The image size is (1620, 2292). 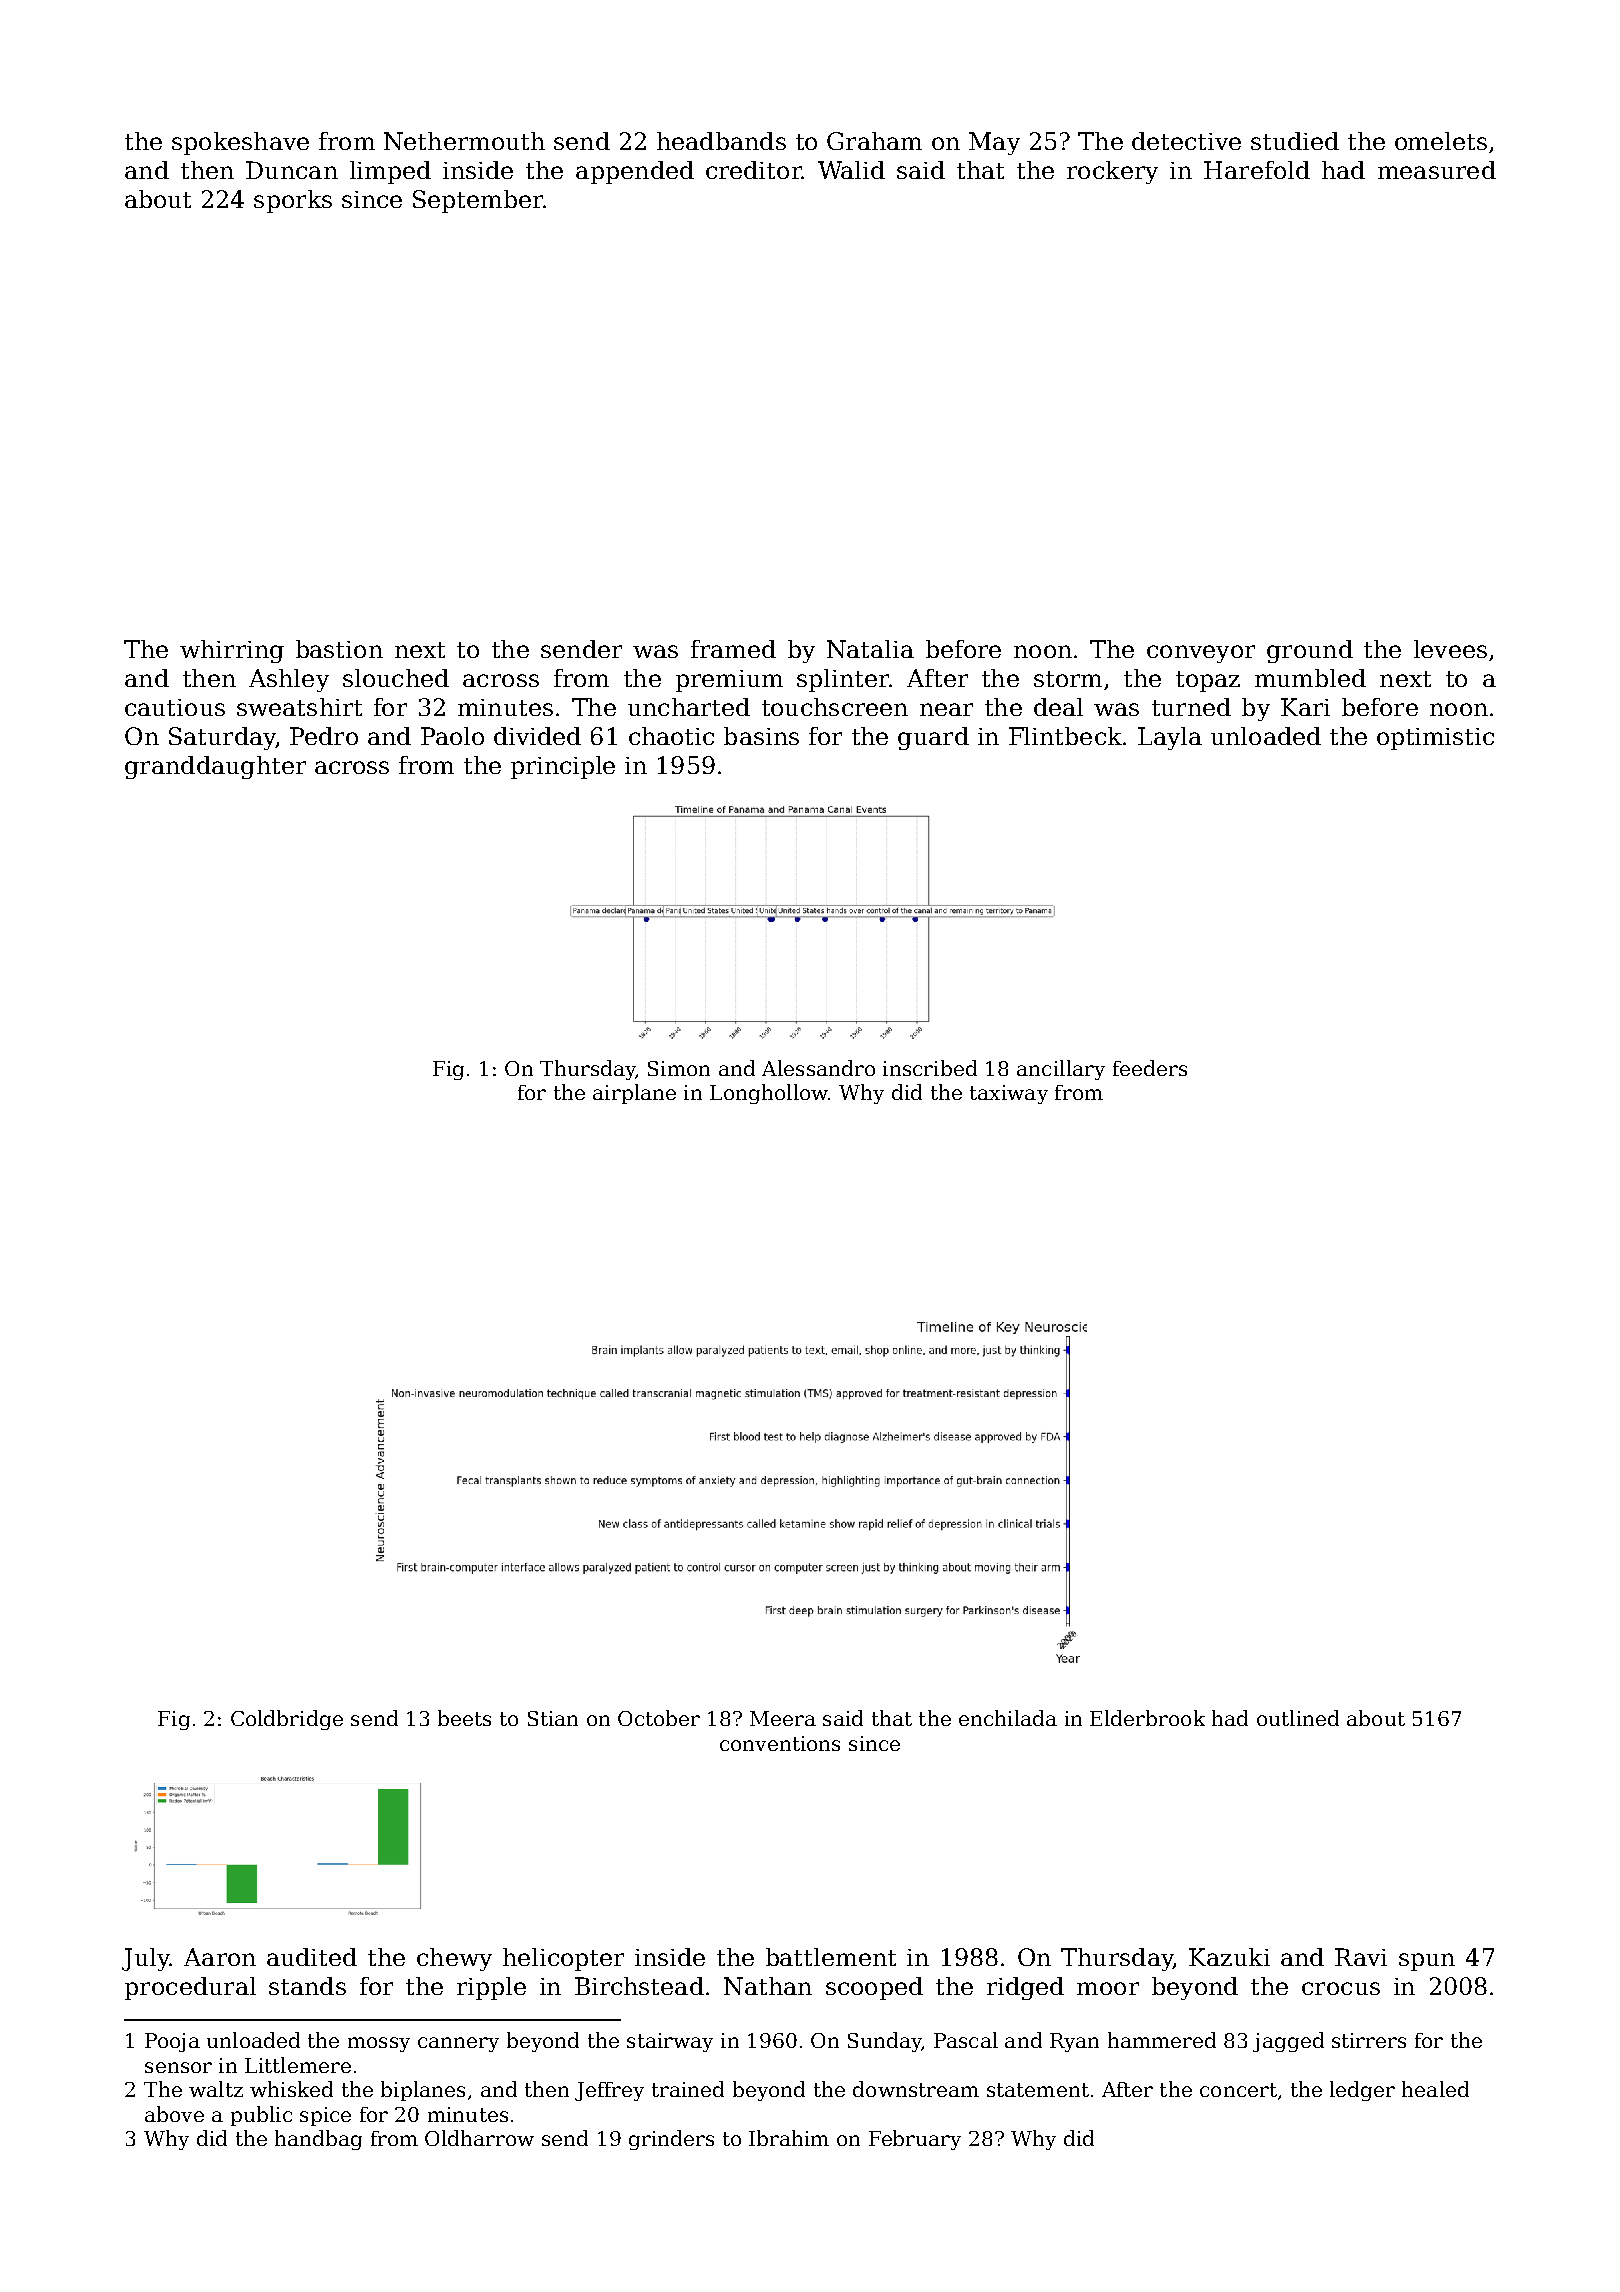 I want to click on optimistic, so click(x=1435, y=739).
